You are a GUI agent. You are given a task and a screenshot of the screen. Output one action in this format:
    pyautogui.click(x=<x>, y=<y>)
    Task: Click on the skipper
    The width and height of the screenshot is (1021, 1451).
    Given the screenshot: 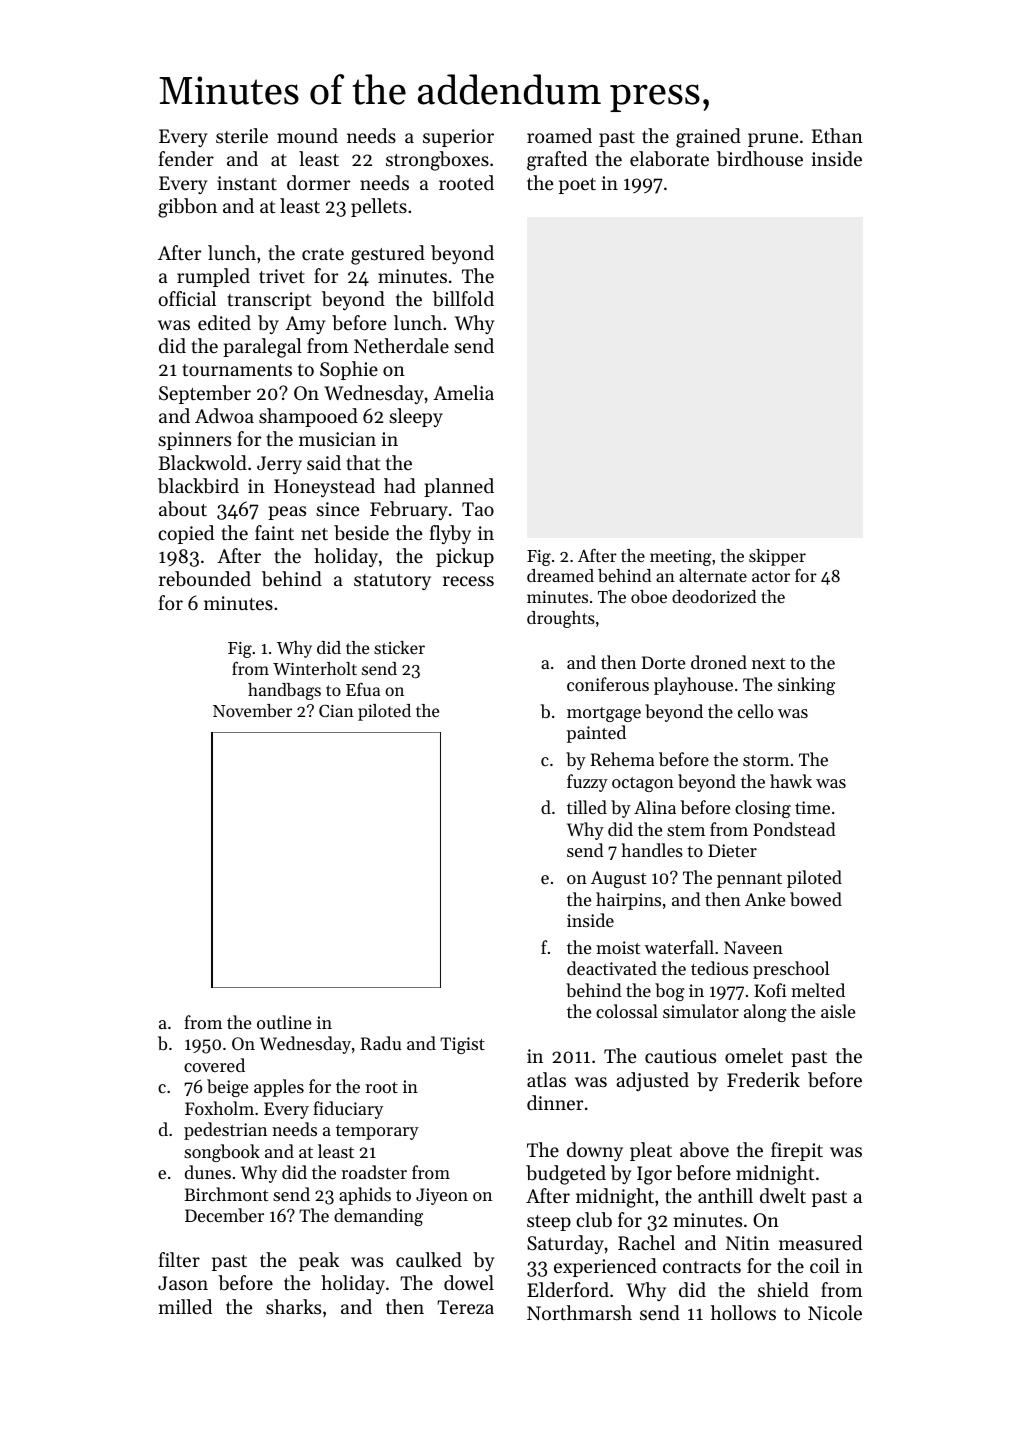 What is the action you would take?
    pyautogui.click(x=777, y=557)
